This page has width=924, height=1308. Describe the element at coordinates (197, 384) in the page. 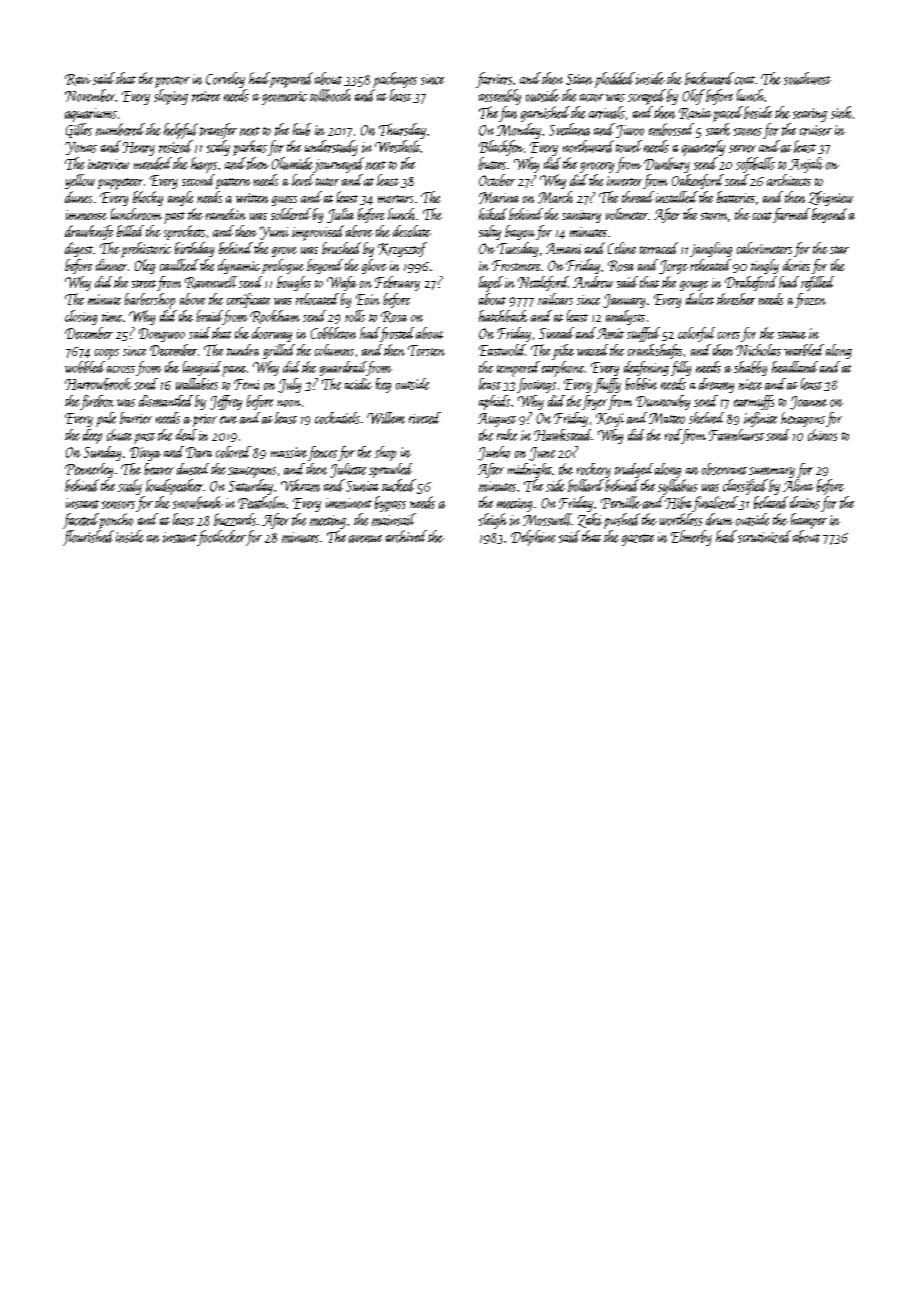

I see `wallabies` at that location.
